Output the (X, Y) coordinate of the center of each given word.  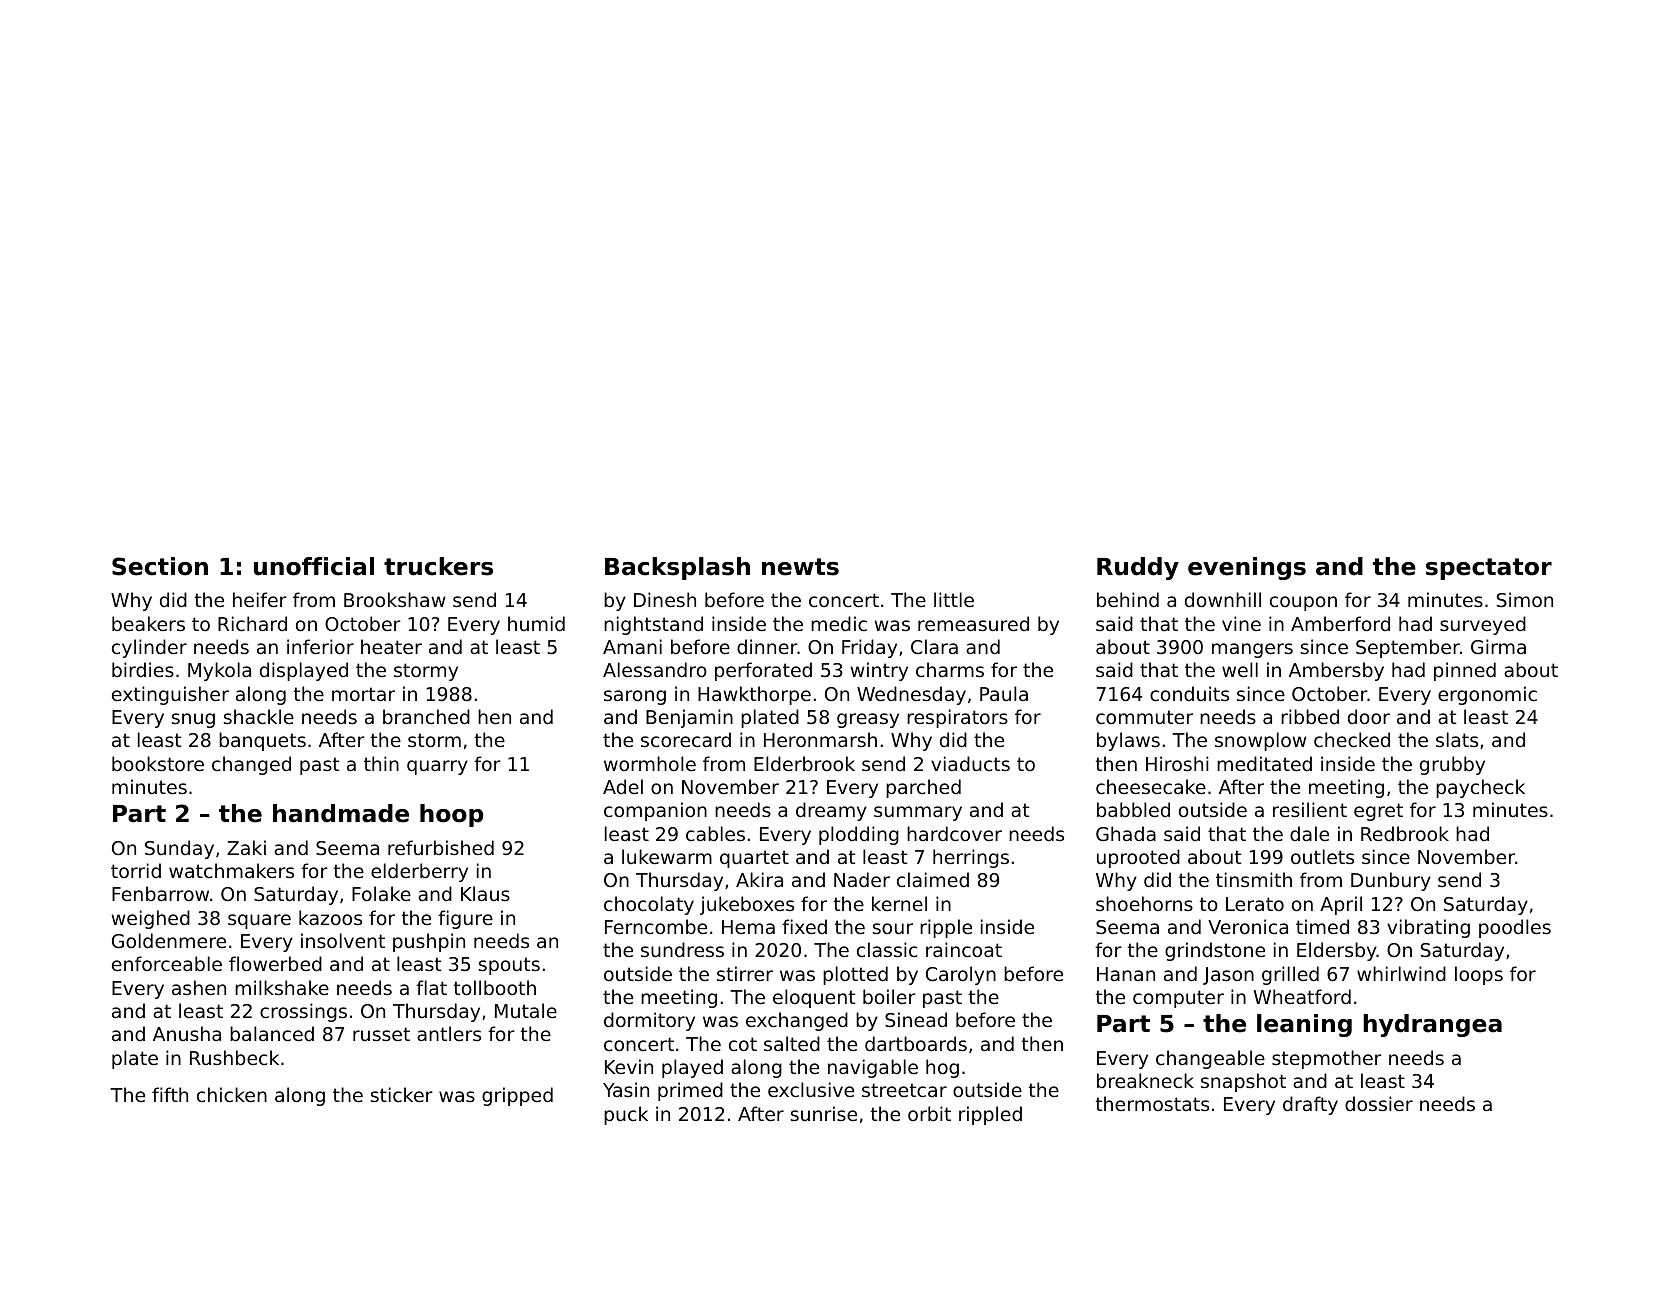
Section (160, 566)
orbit (929, 1113)
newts (800, 567)
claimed (933, 879)
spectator (1489, 569)
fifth (170, 1094)
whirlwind (1401, 973)
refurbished (441, 847)
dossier (1379, 1103)
